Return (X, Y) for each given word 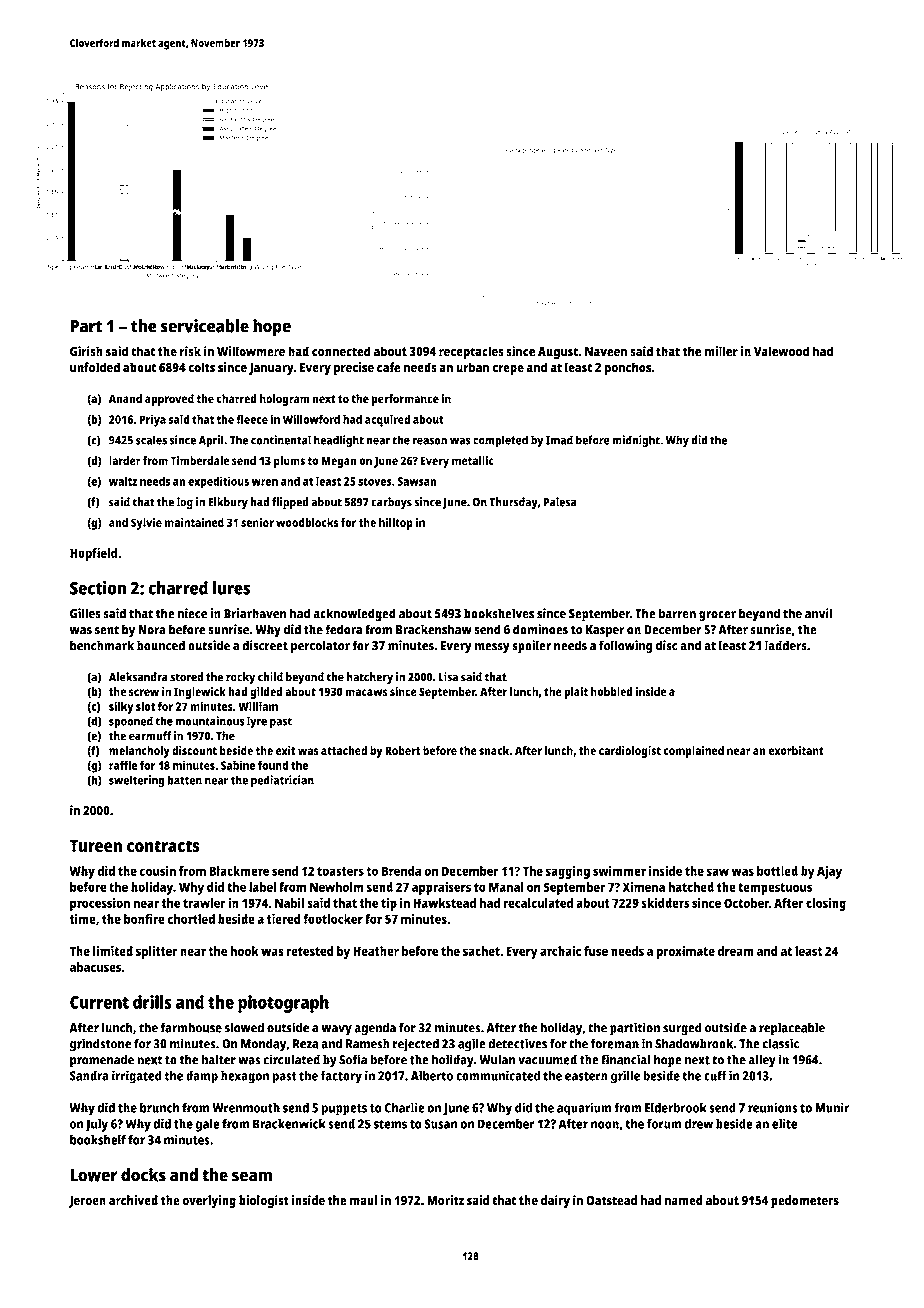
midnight (636, 441)
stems (390, 1124)
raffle (123, 765)
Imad (559, 440)
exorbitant (796, 750)
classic (780, 1043)
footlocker (333, 919)
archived (133, 1200)
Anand (125, 399)
